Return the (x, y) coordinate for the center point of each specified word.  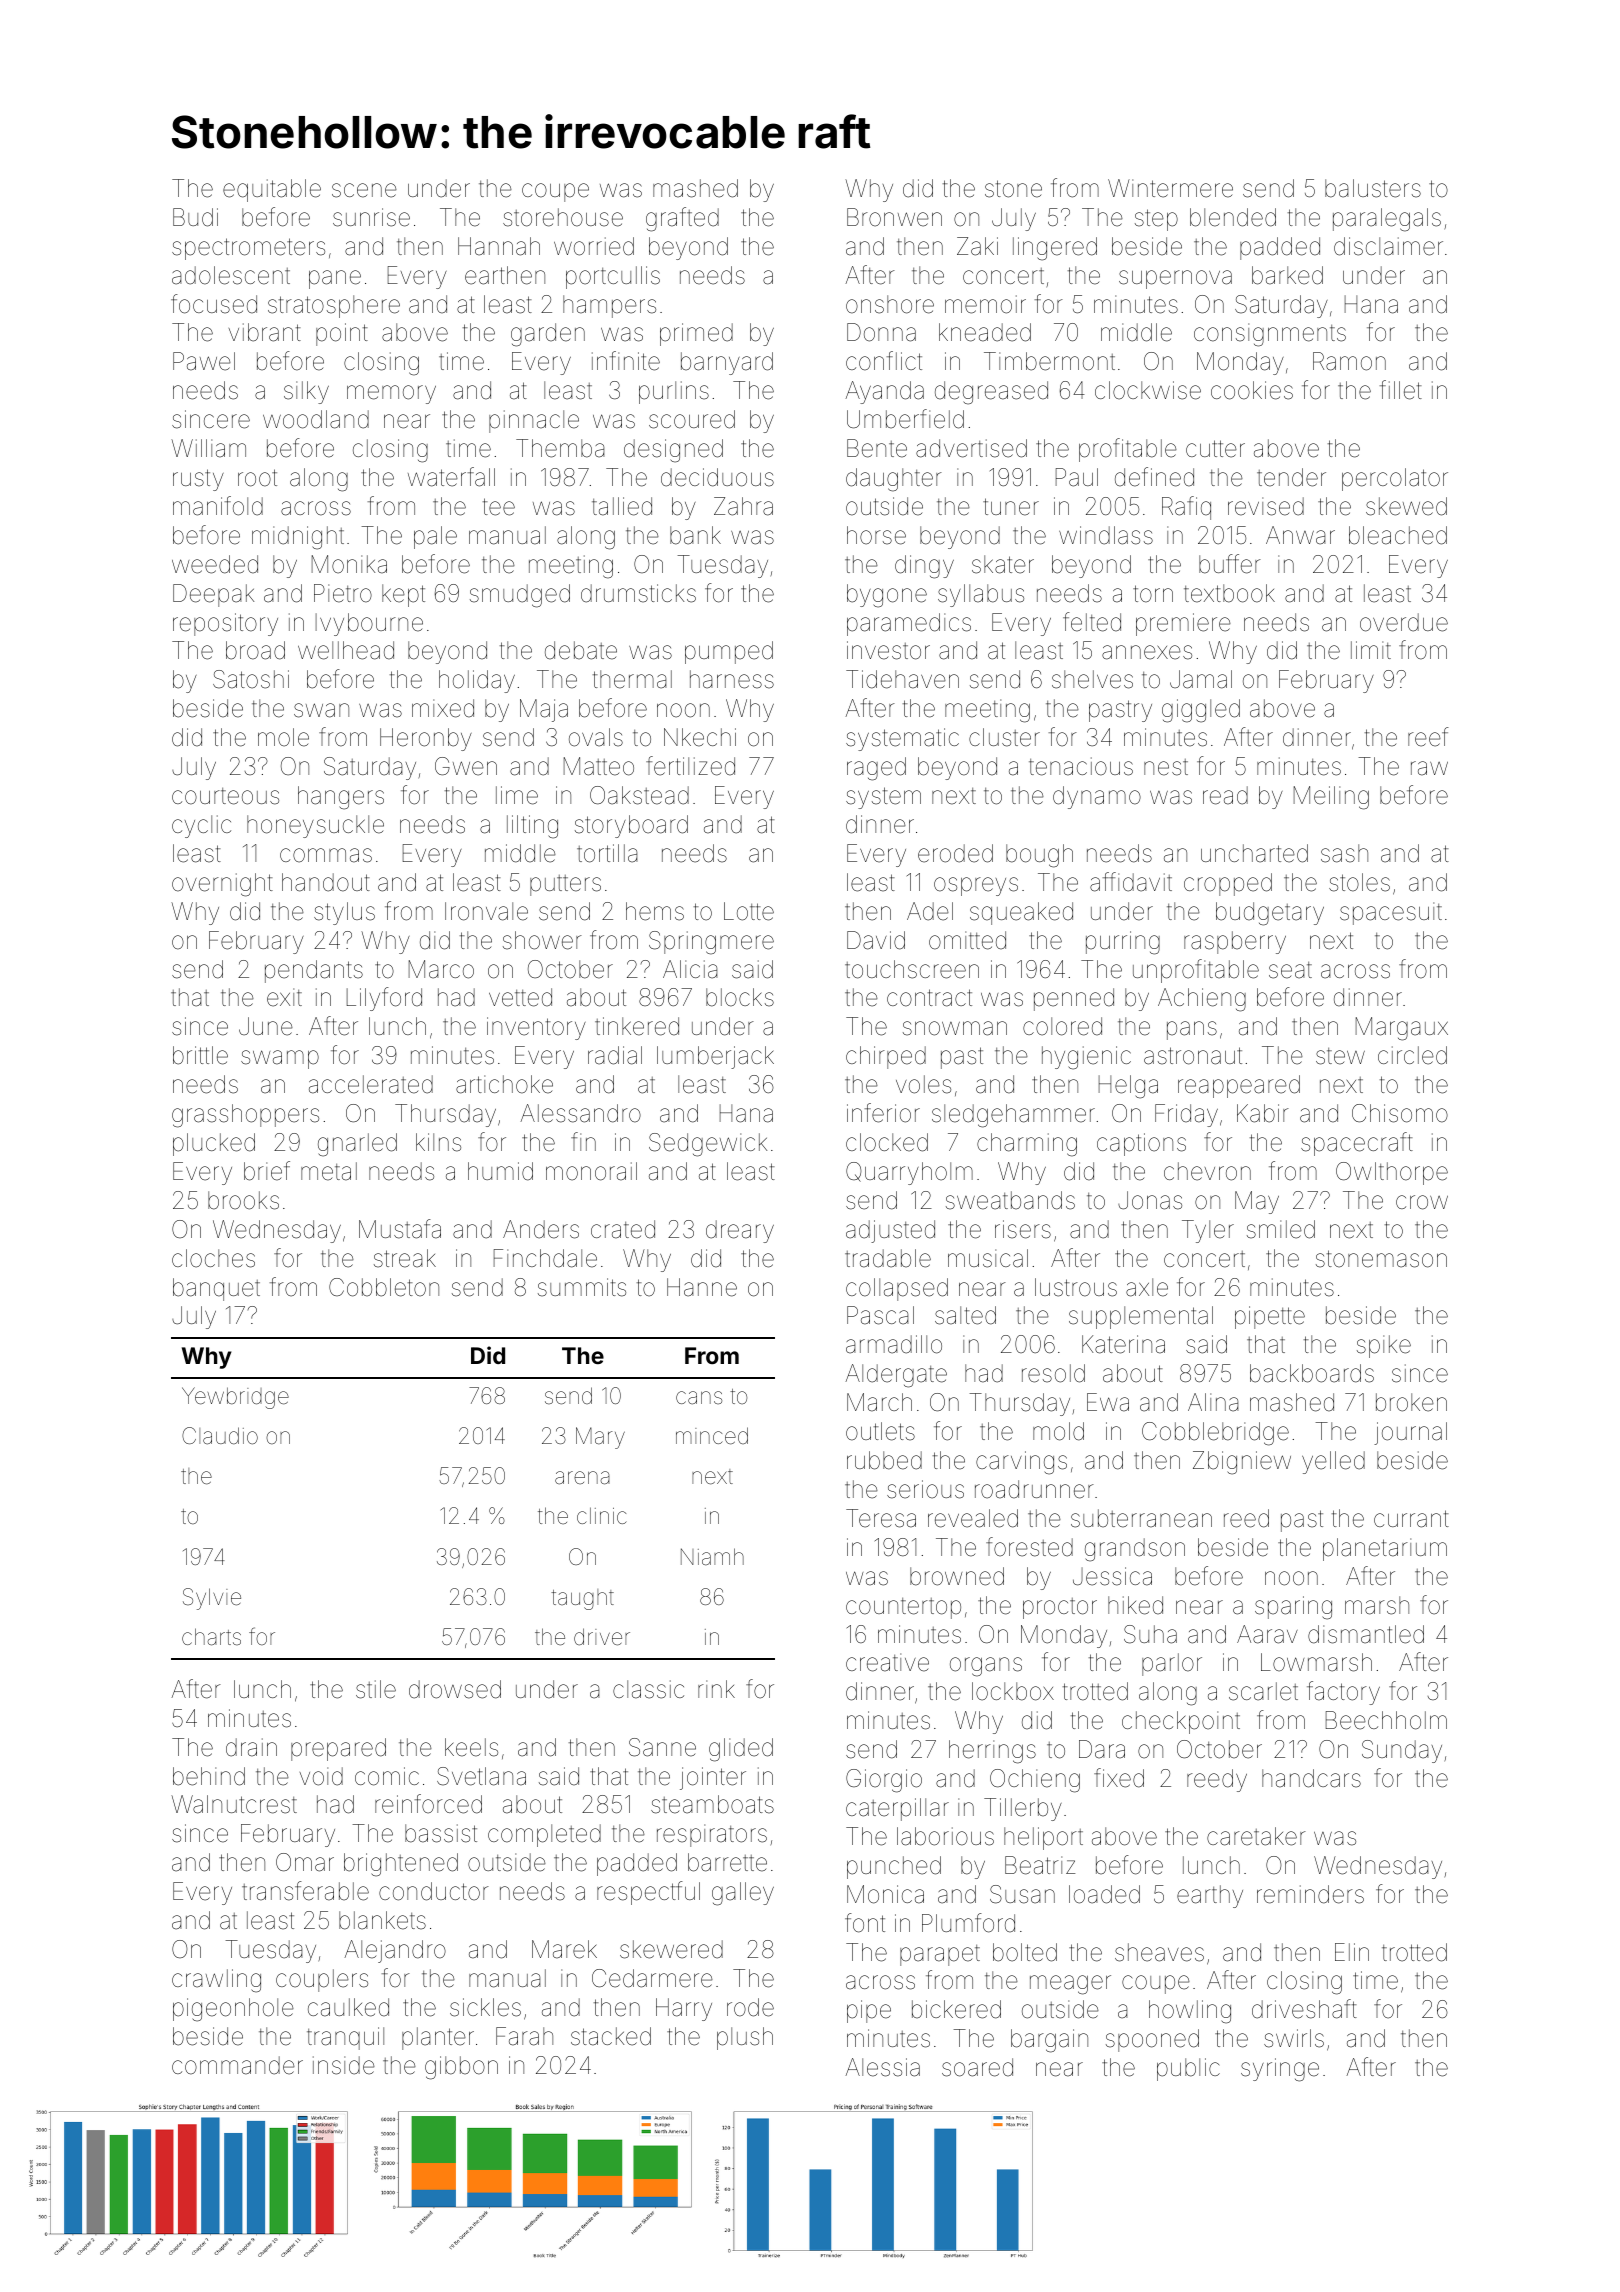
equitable (272, 190)
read (1225, 795)
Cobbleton (384, 1287)
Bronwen (894, 217)
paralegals (1387, 220)
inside (344, 2065)
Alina (1213, 1402)
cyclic (201, 826)
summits (582, 1287)
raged (876, 769)
